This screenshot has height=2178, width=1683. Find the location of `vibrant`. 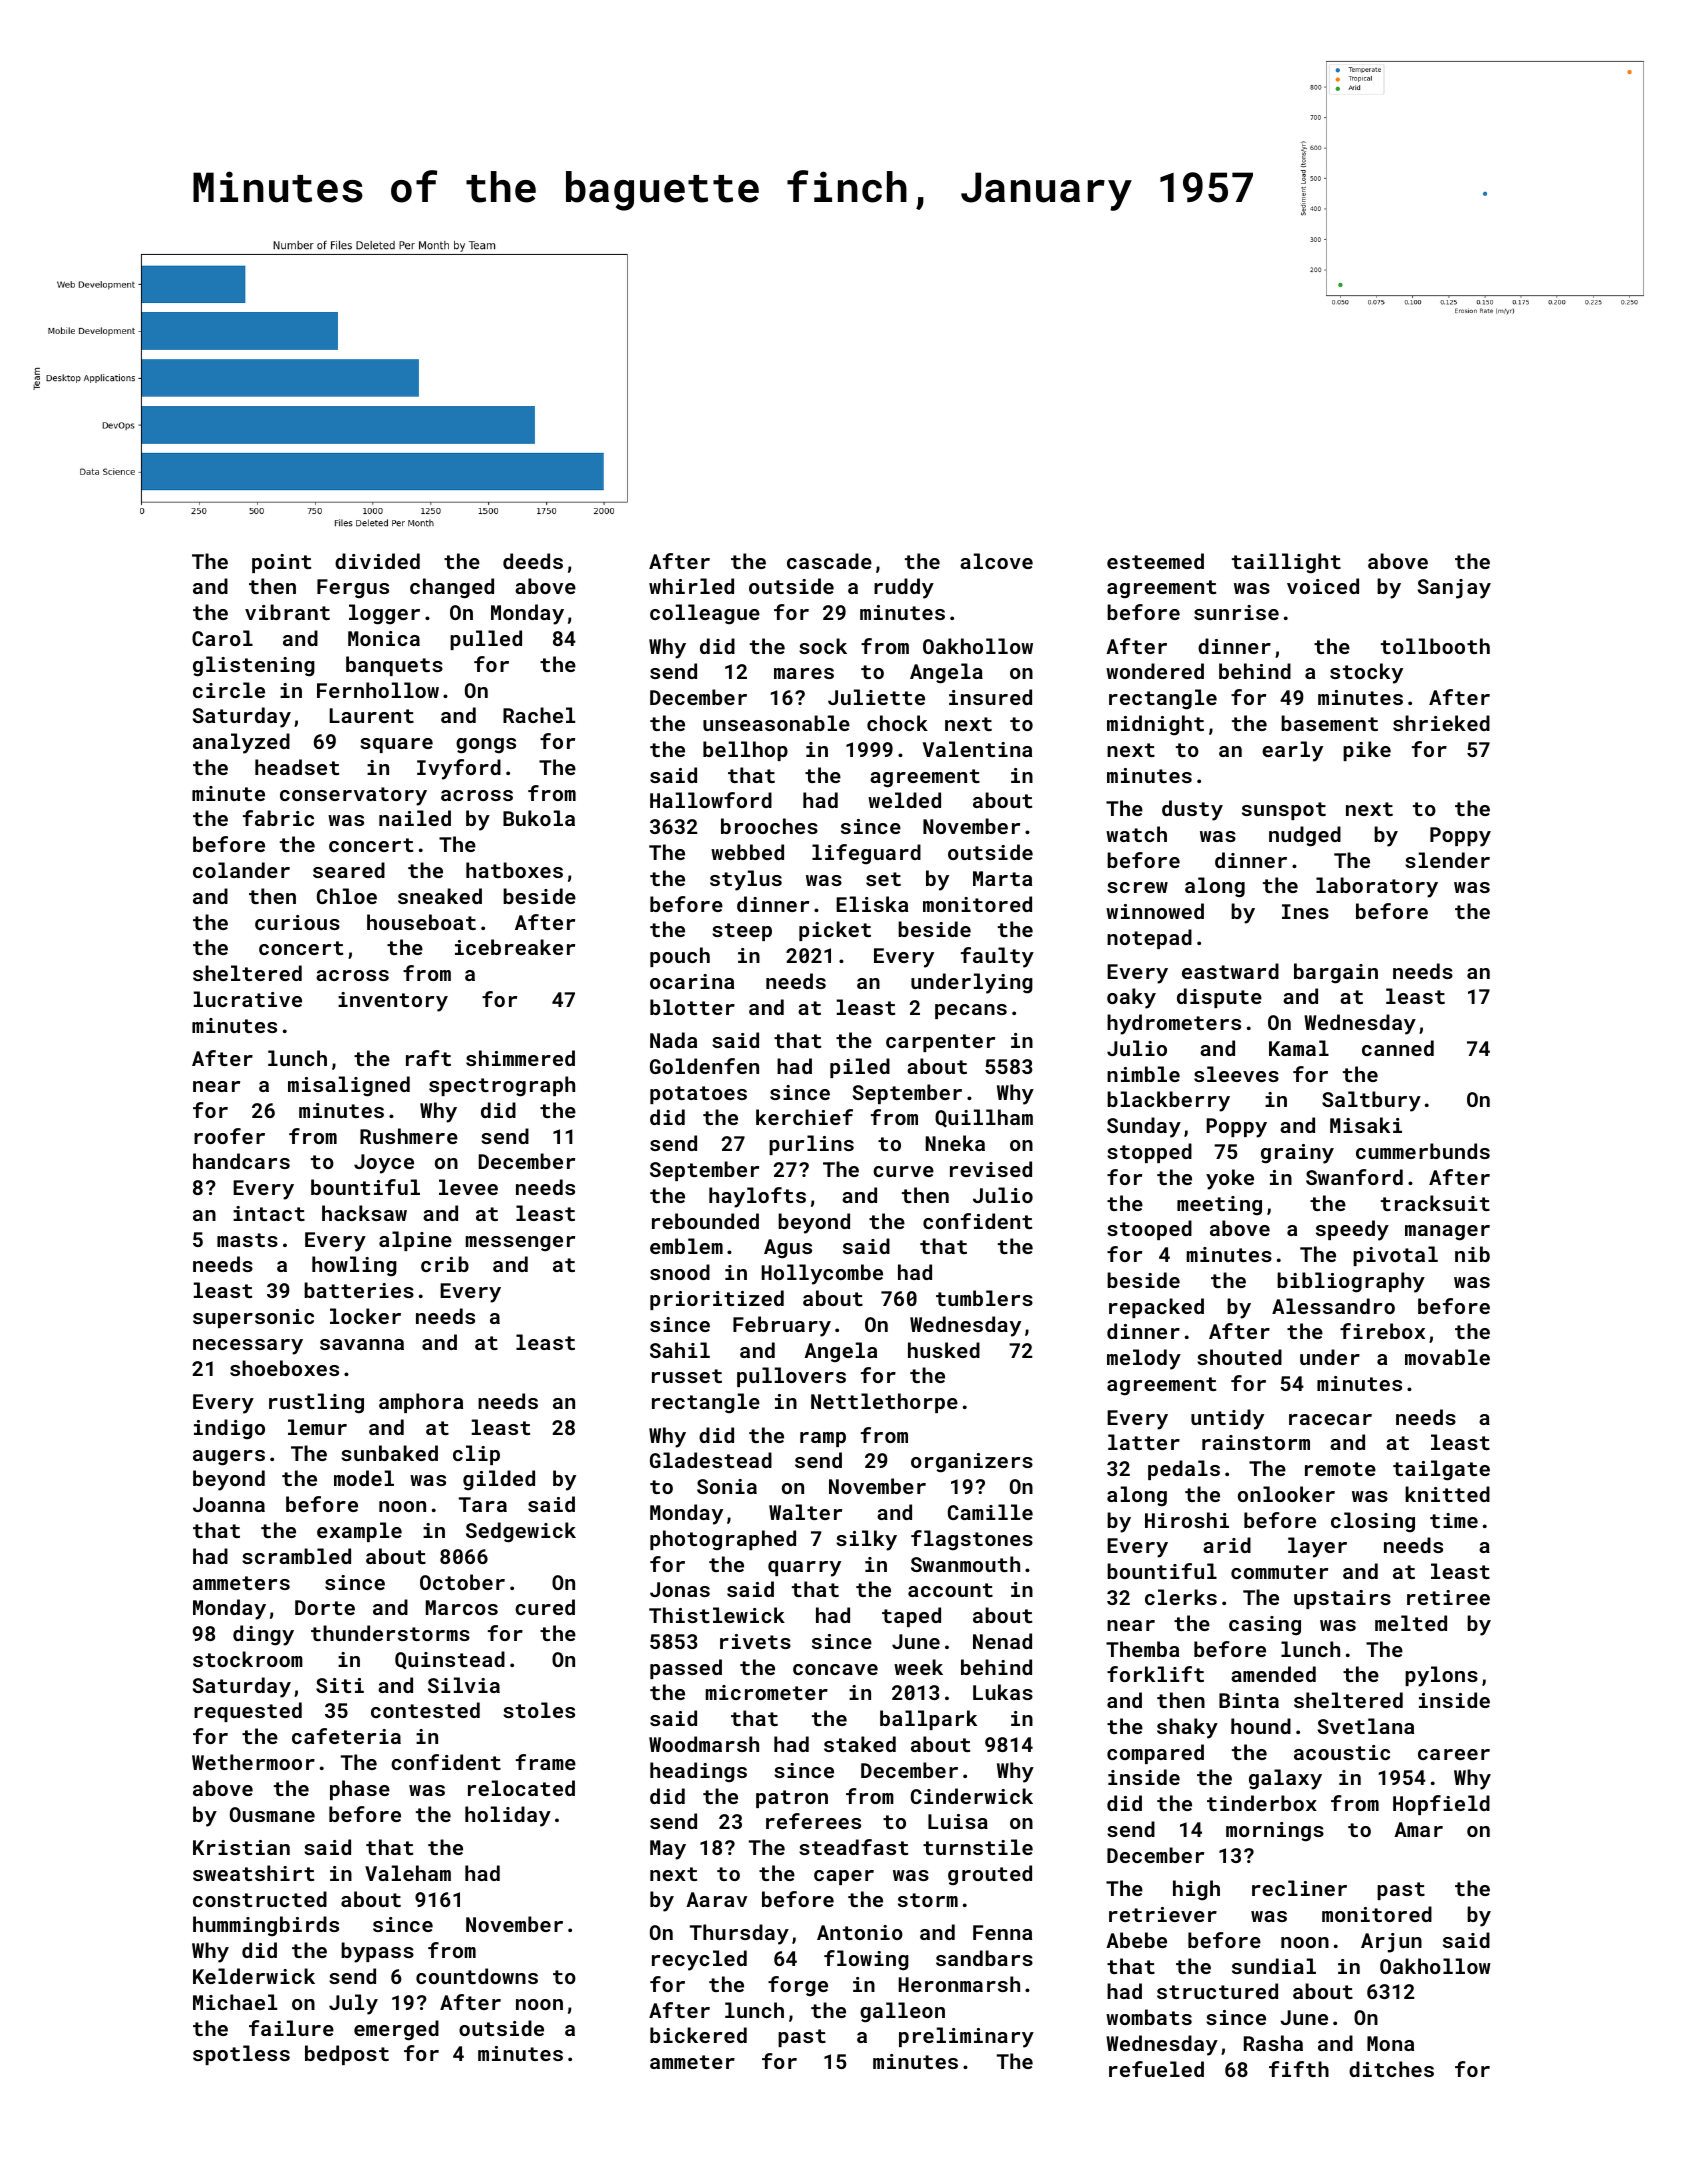

vibrant is located at coordinates (287, 612).
